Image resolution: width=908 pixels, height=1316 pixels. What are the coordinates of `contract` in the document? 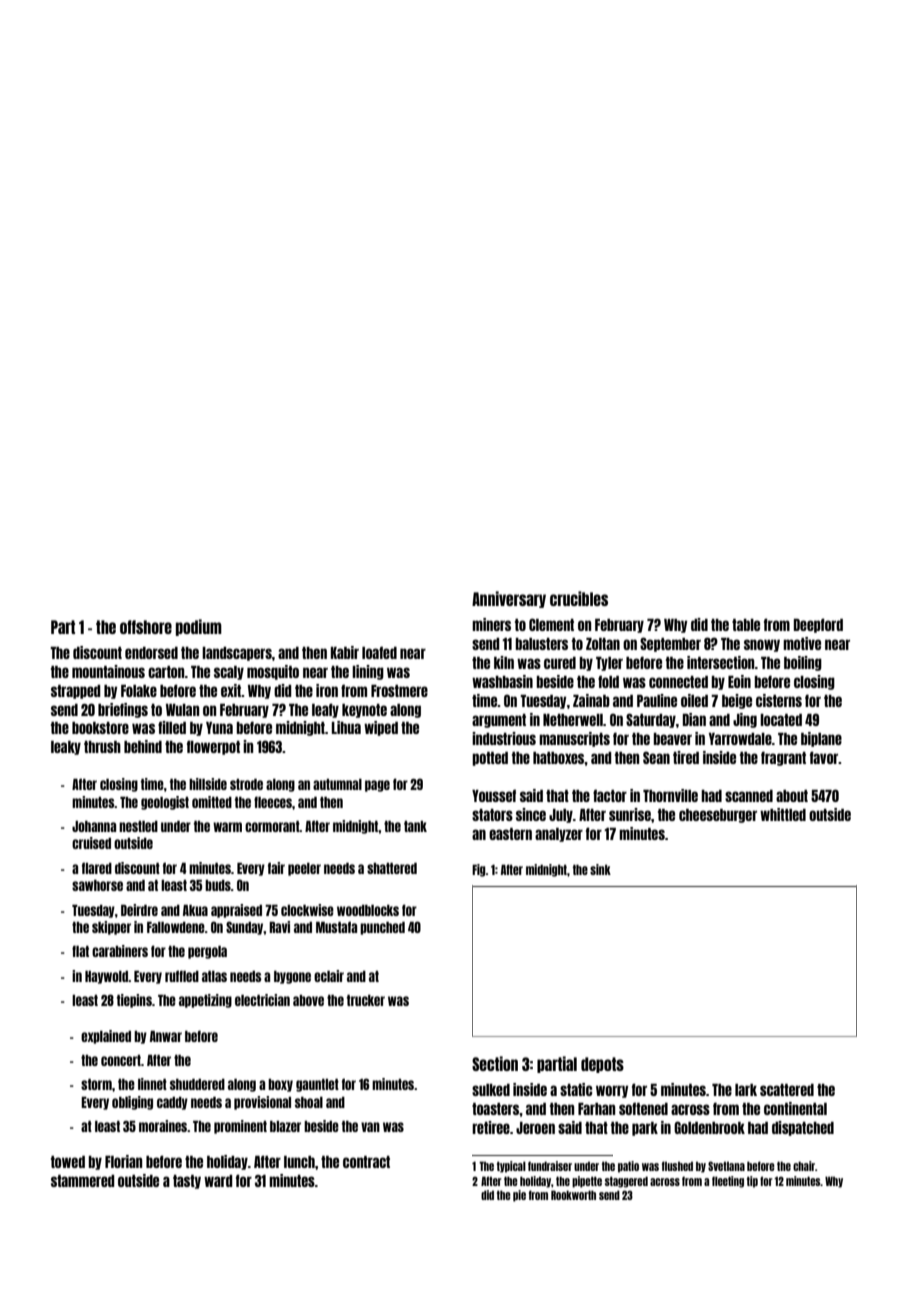 It's located at (366, 1162).
